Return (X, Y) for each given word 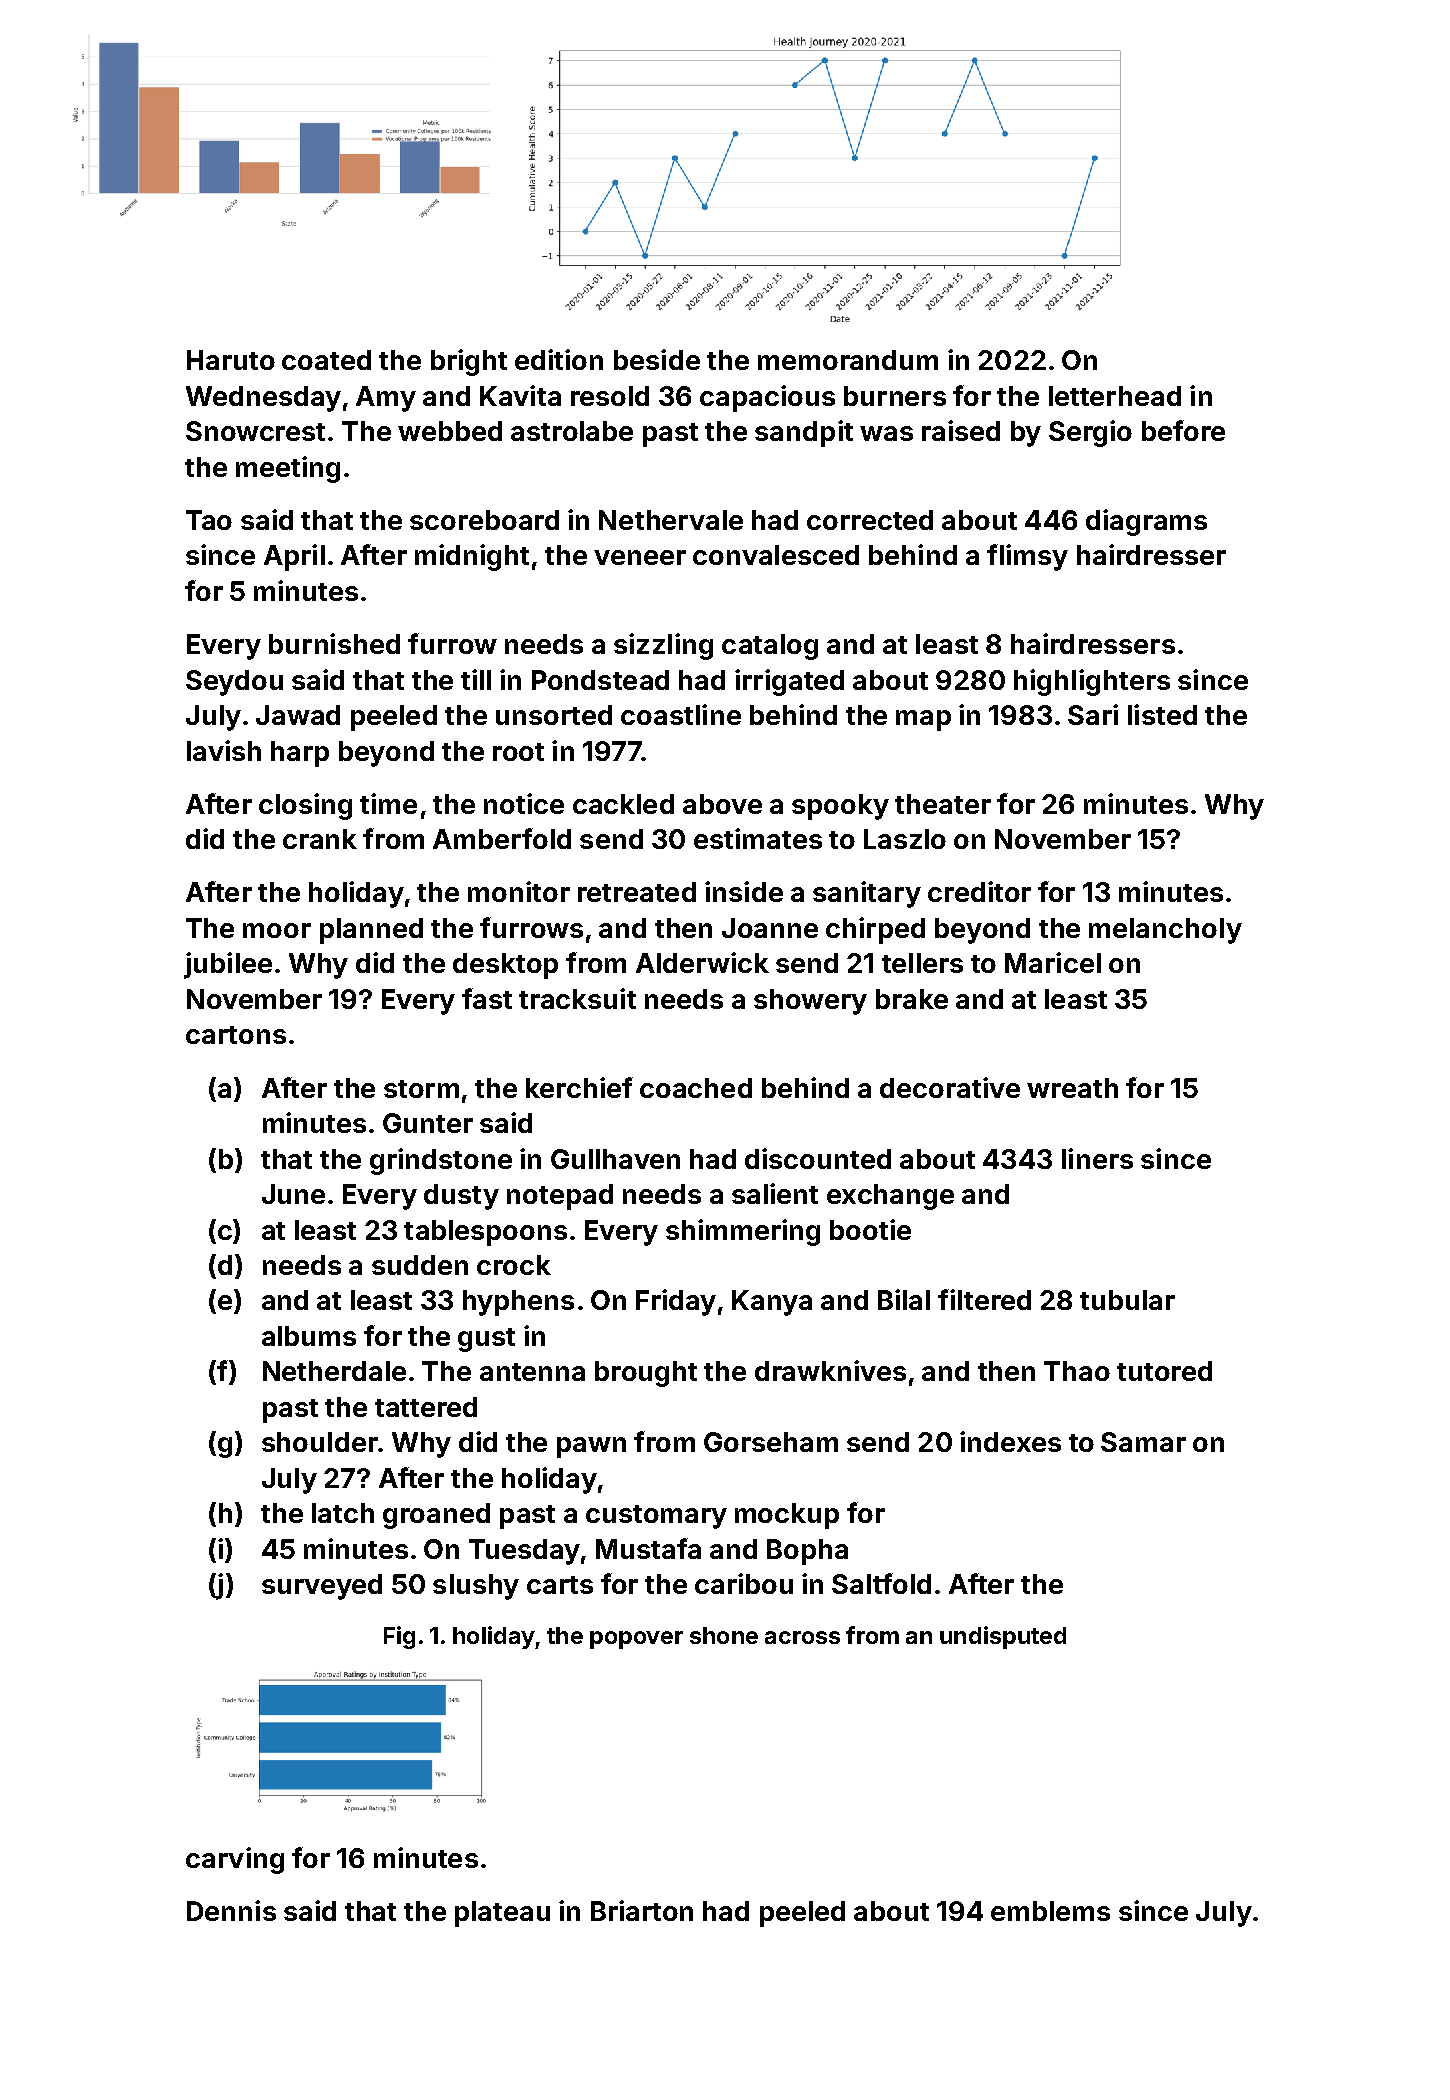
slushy (476, 1587)
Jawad (298, 715)
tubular (1127, 1300)
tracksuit (577, 998)
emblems (1050, 1911)
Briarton (642, 1910)
